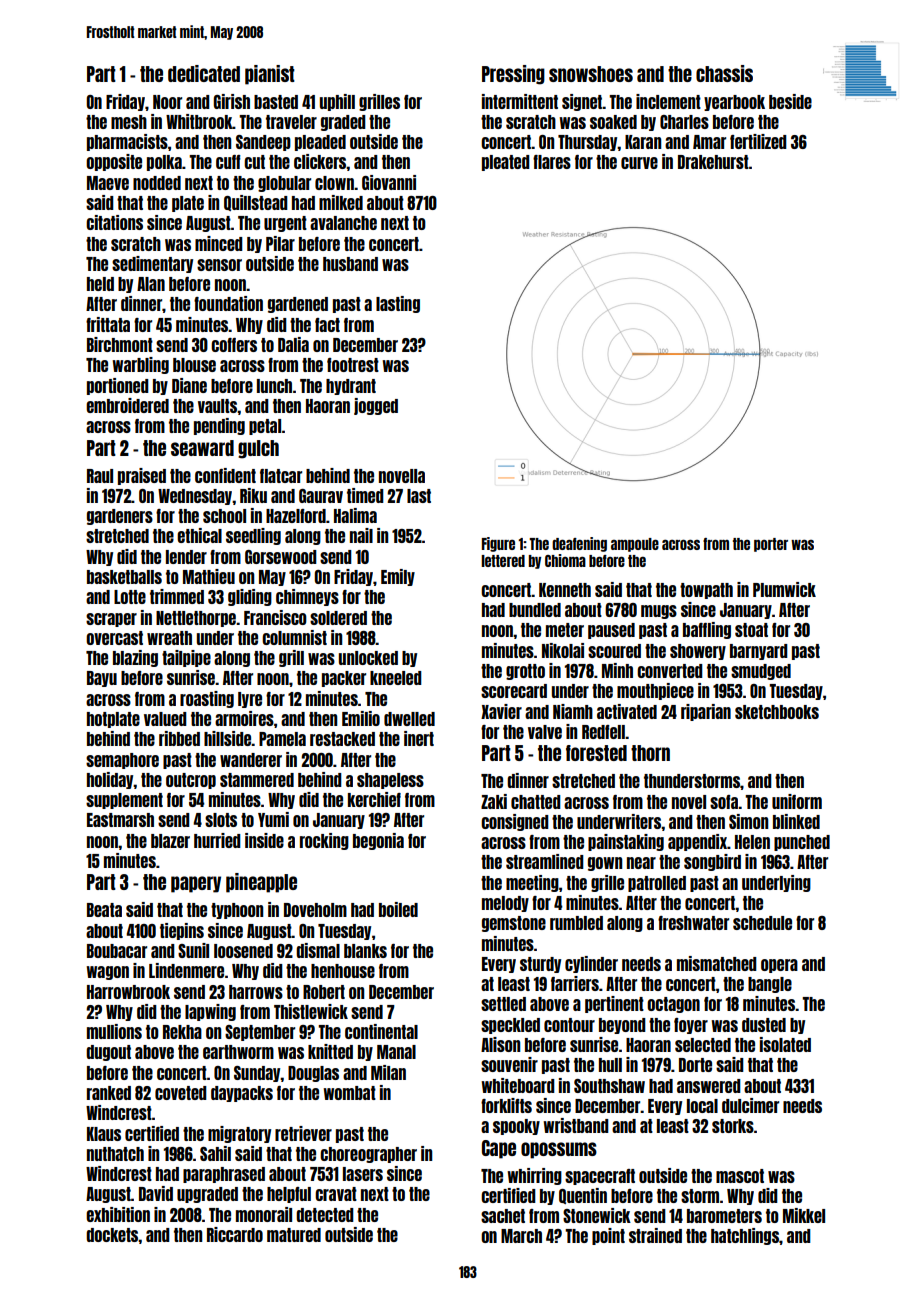  I want to click on flares, so click(552, 162).
